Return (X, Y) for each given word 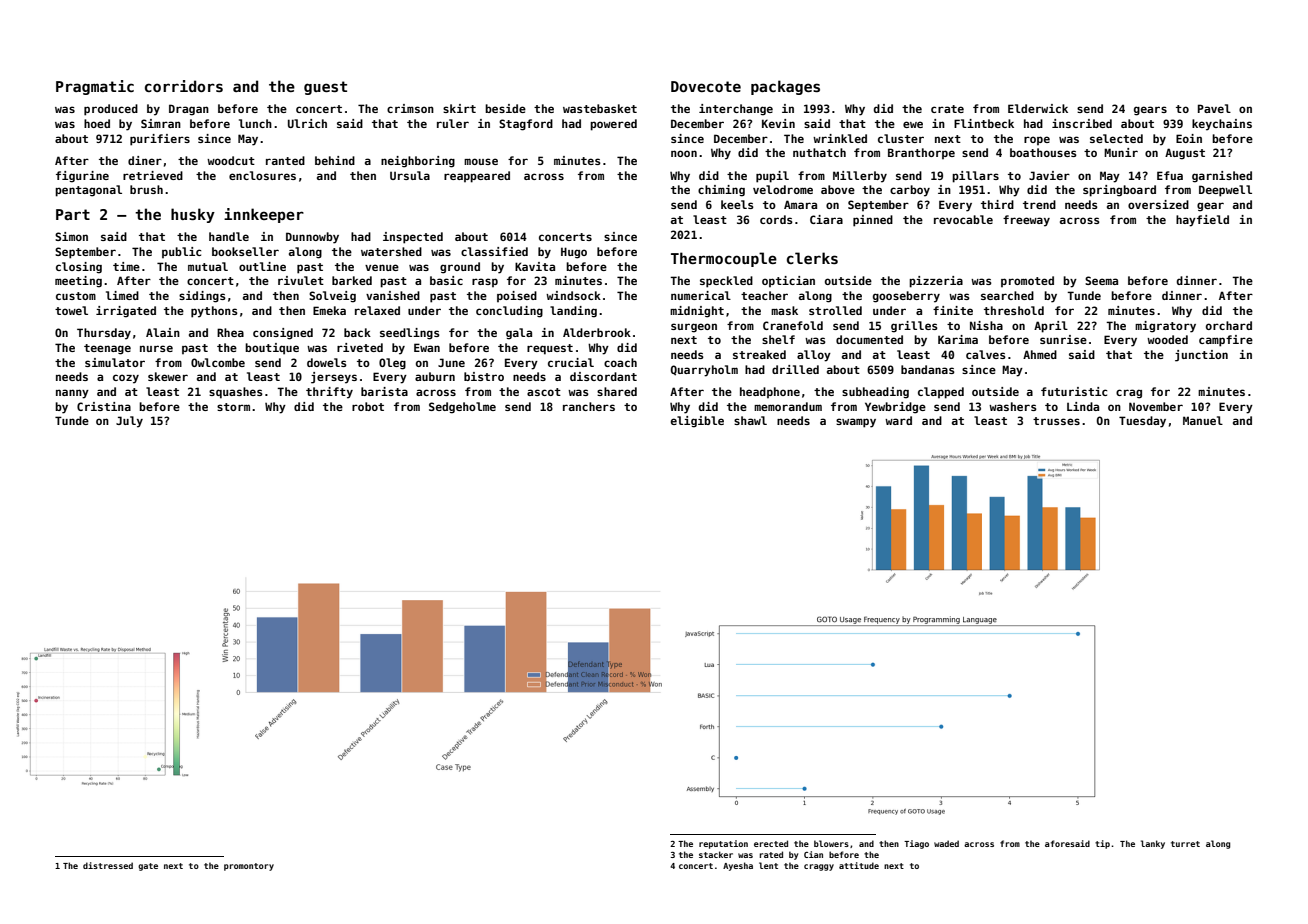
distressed (108, 865)
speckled (726, 282)
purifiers (160, 140)
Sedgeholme (462, 408)
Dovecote (706, 86)
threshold (1014, 310)
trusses (1056, 421)
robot (368, 406)
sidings (202, 297)
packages (785, 87)
